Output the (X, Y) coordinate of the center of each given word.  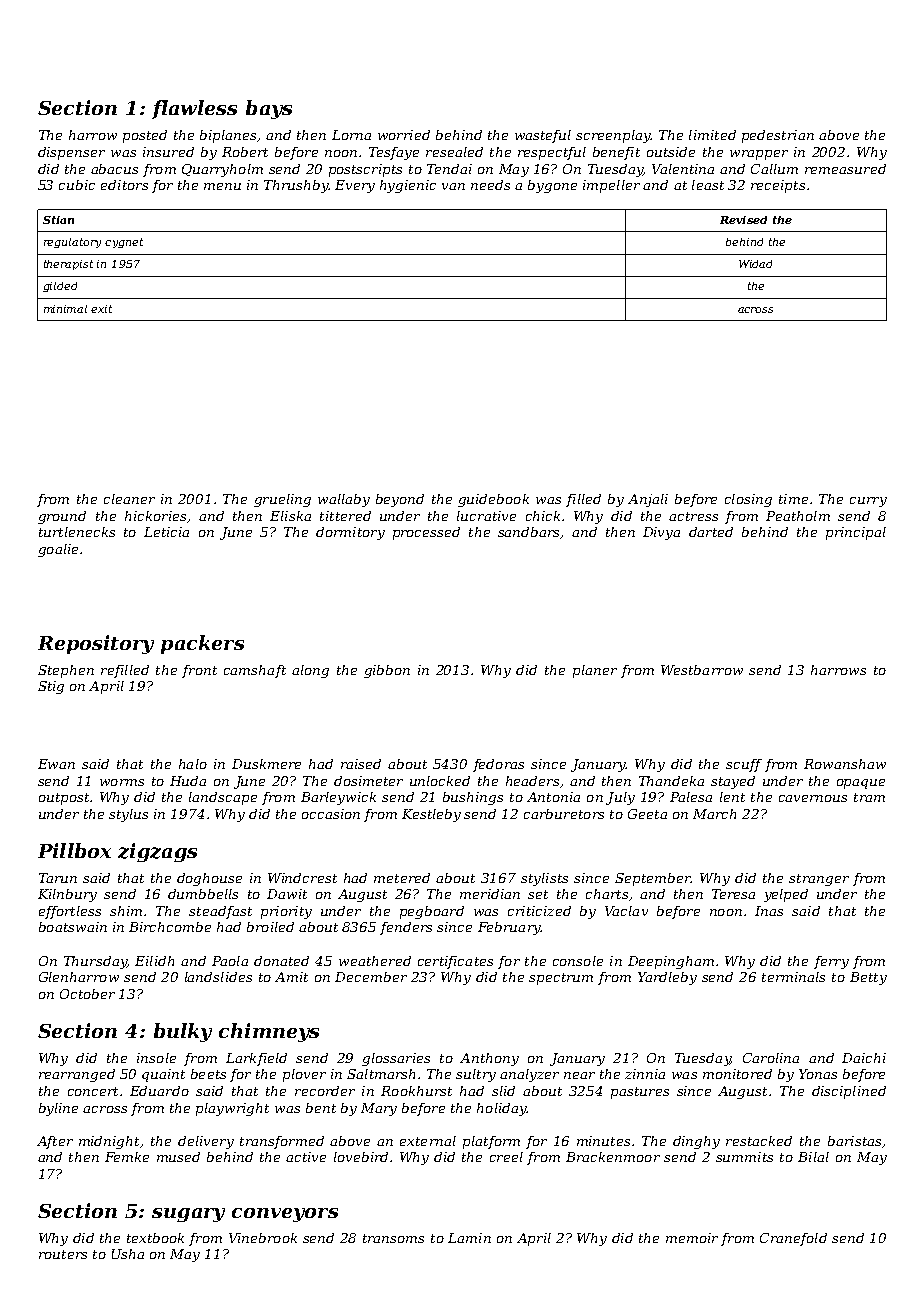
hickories (155, 516)
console (578, 961)
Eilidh (154, 961)
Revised (743, 220)
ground (62, 517)
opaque (861, 784)
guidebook (493, 500)
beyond (400, 500)
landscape (223, 798)
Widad (755, 264)
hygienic (408, 186)
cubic (77, 185)
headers (532, 781)
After (55, 1142)
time (793, 499)
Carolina (771, 1058)
